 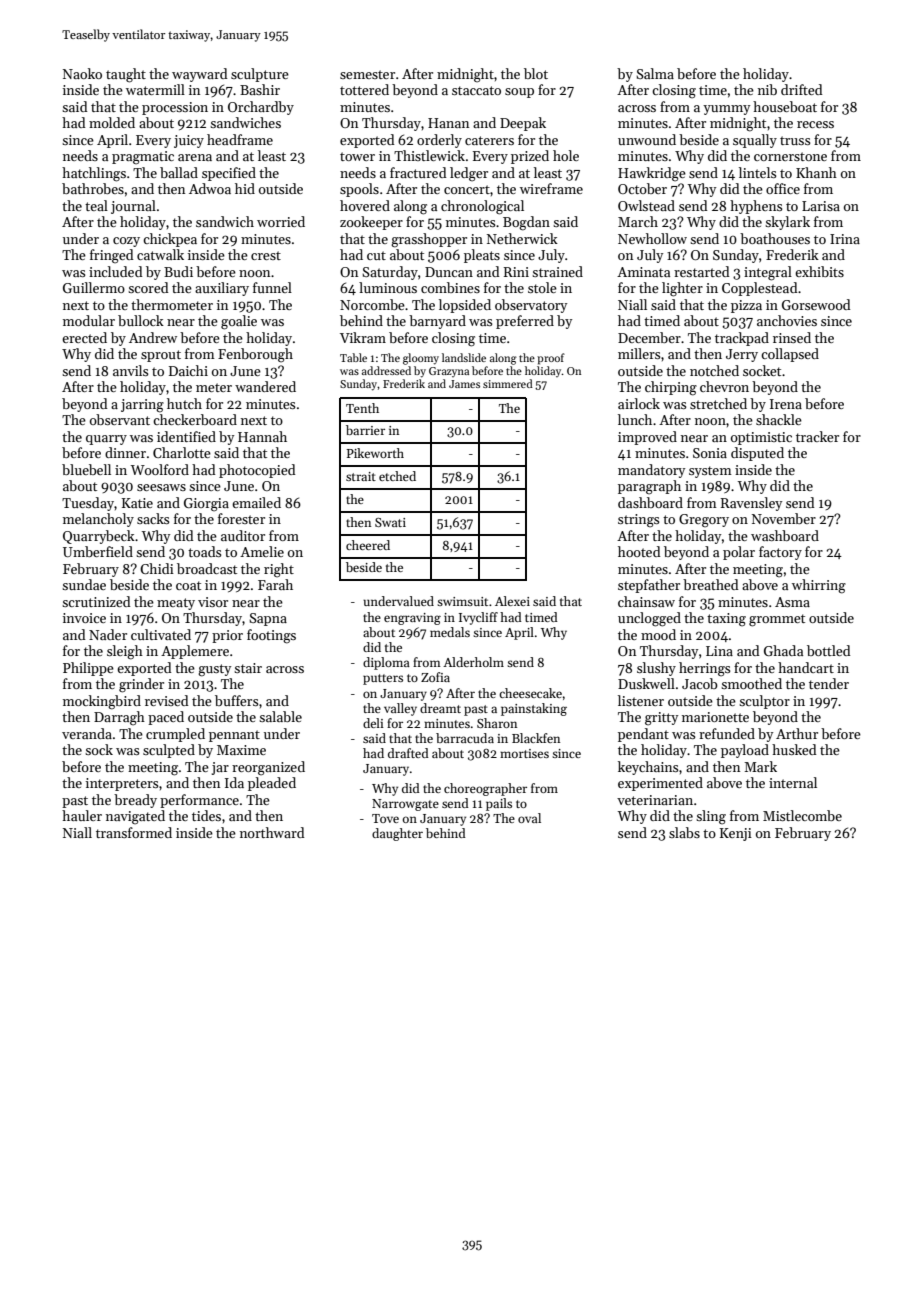 I want to click on Saturday, so click(x=390, y=273).
